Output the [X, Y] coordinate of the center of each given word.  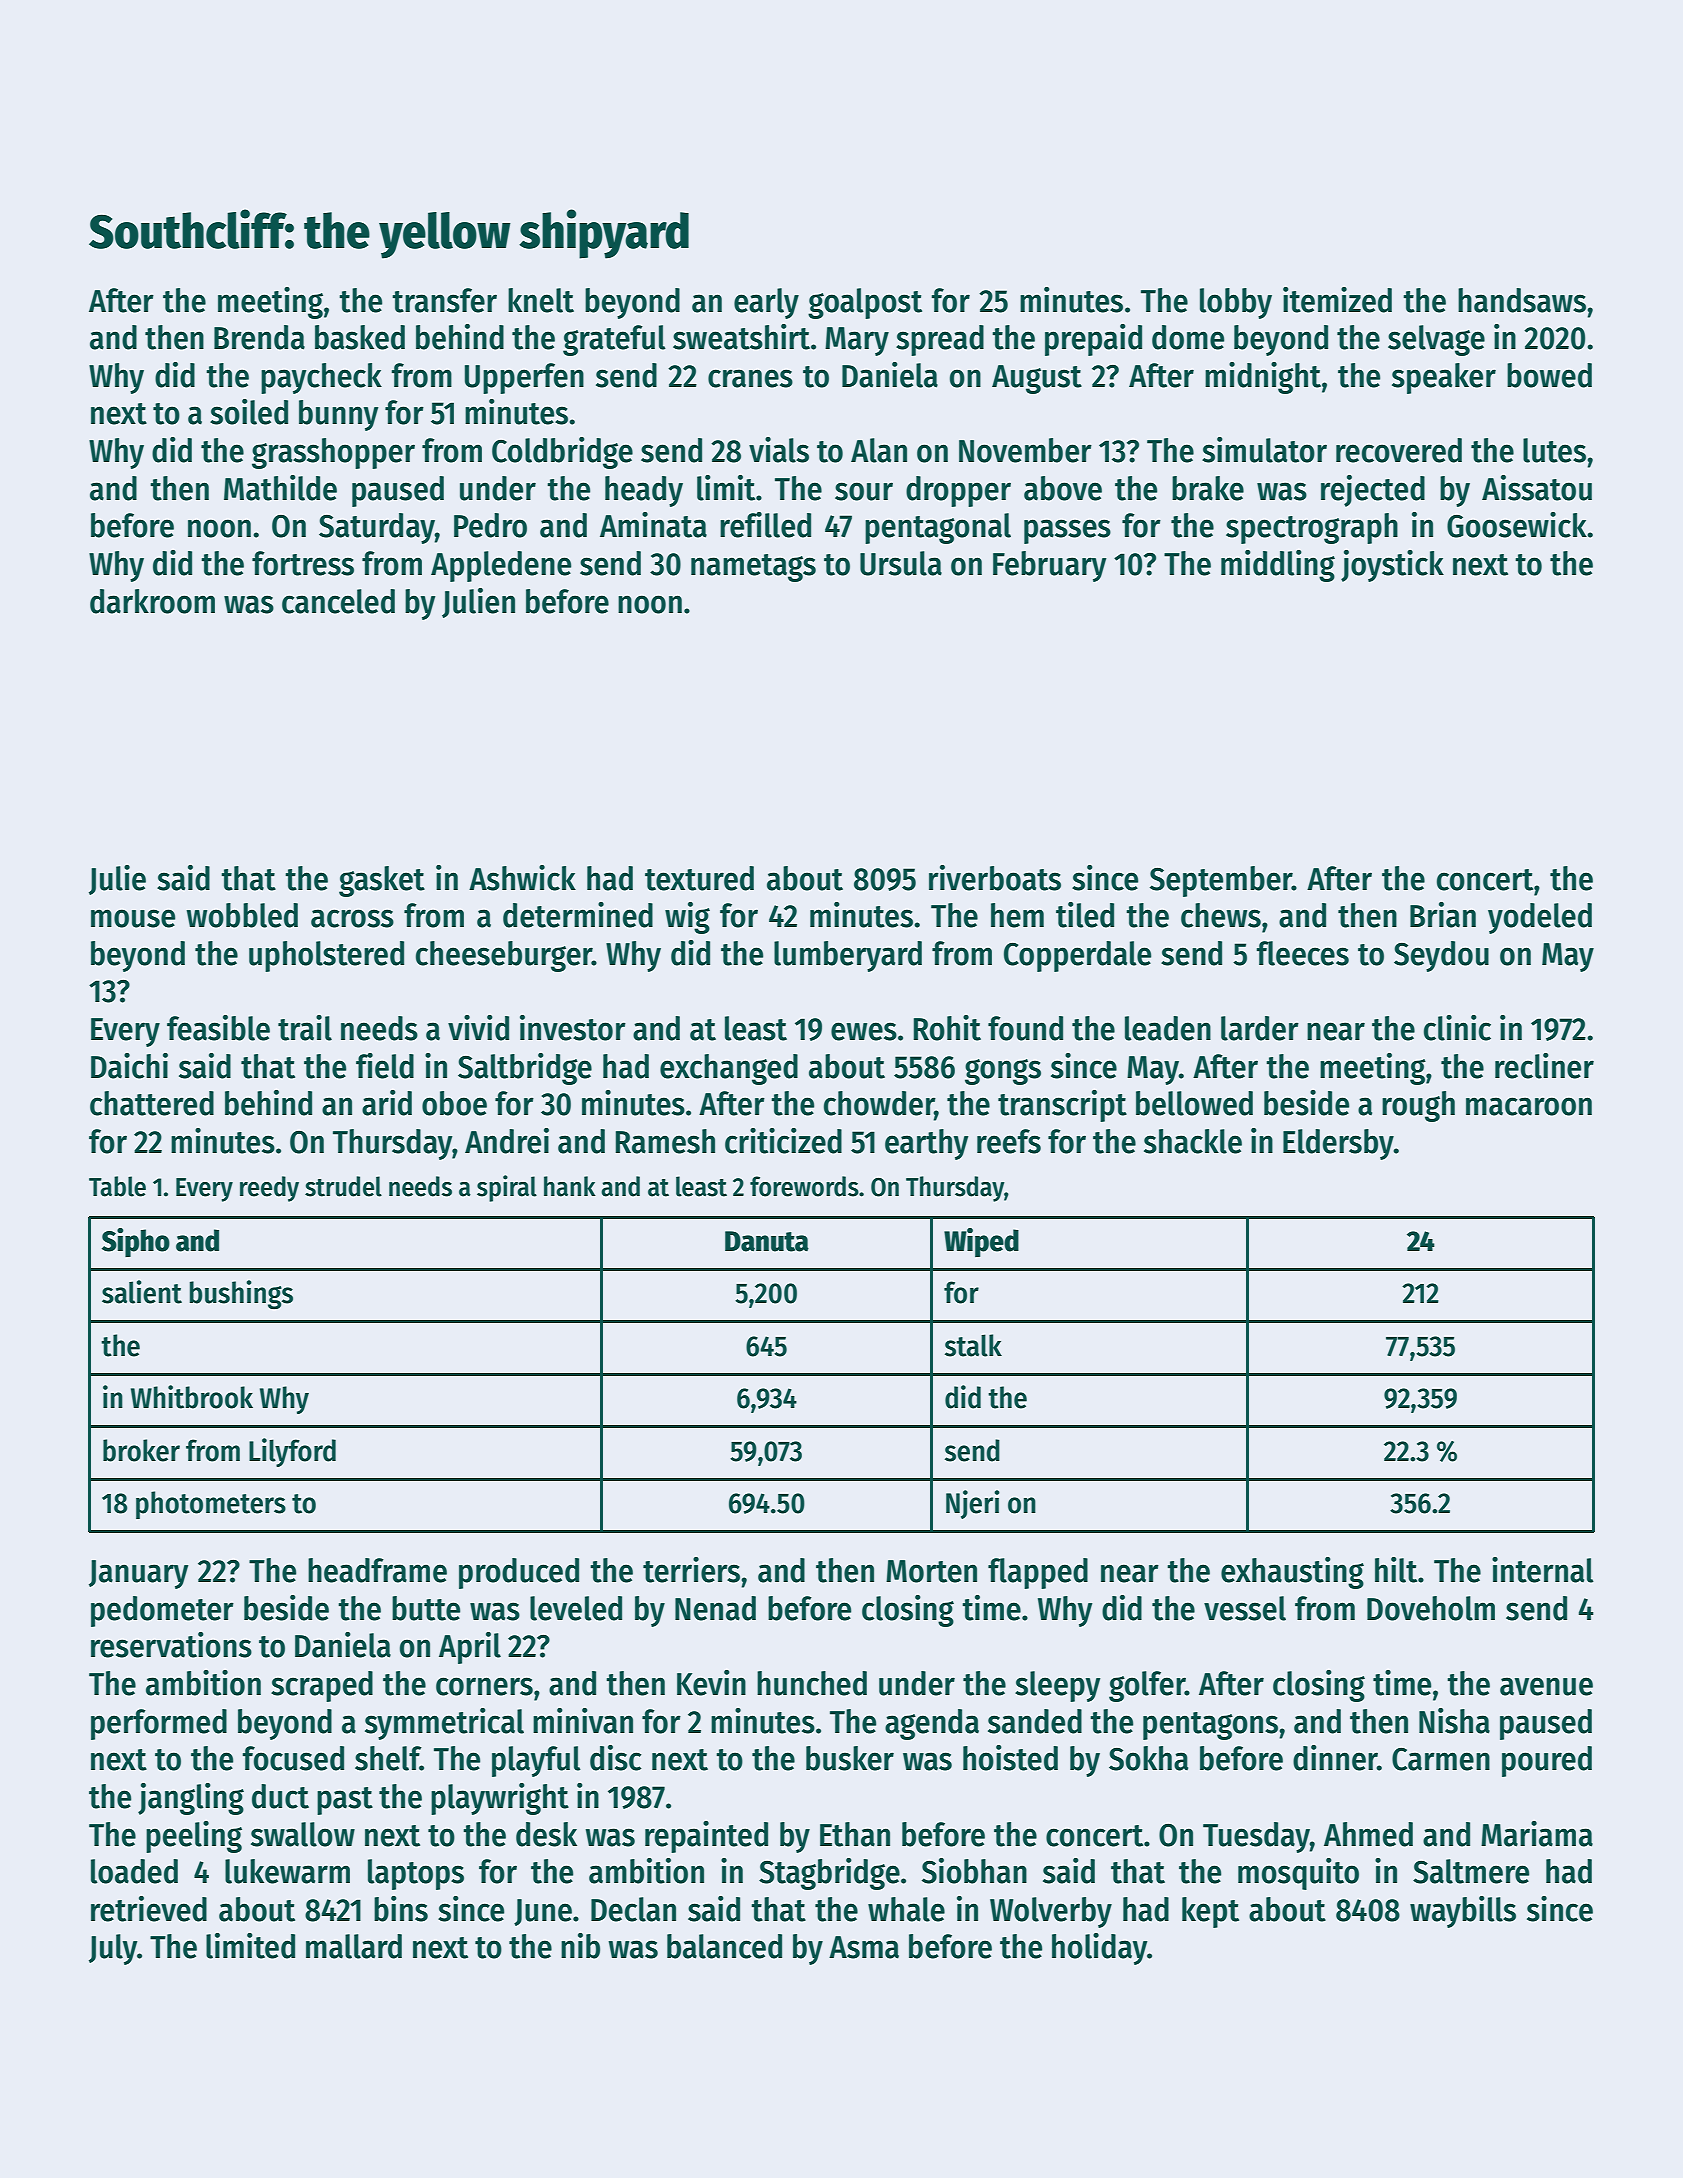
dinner [1335, 1758]
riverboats [995, 878]
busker [850, 1758]
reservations [171, 1645]
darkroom [152, 601]
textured [699, 878]
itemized [1337, 300]
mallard [354, 1946]
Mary [857, 341]
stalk [973, 1345]
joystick [1392, 566]
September [1221, 881]
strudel [343, 1186]
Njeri [973, 1504]
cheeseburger [504, 956]
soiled [249, 412]
